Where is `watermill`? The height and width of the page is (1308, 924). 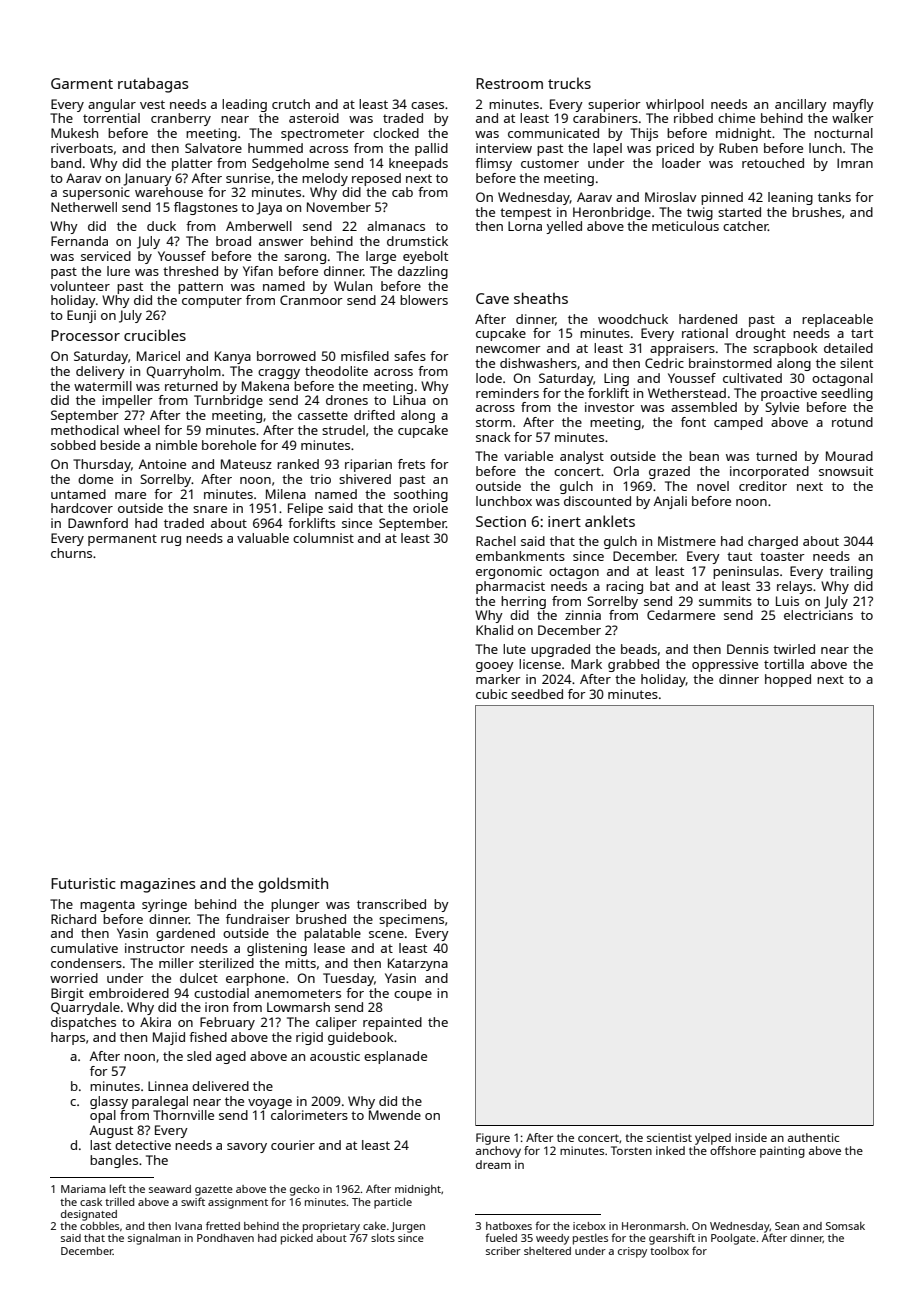
watermill is located at coordinates (103, 386).
